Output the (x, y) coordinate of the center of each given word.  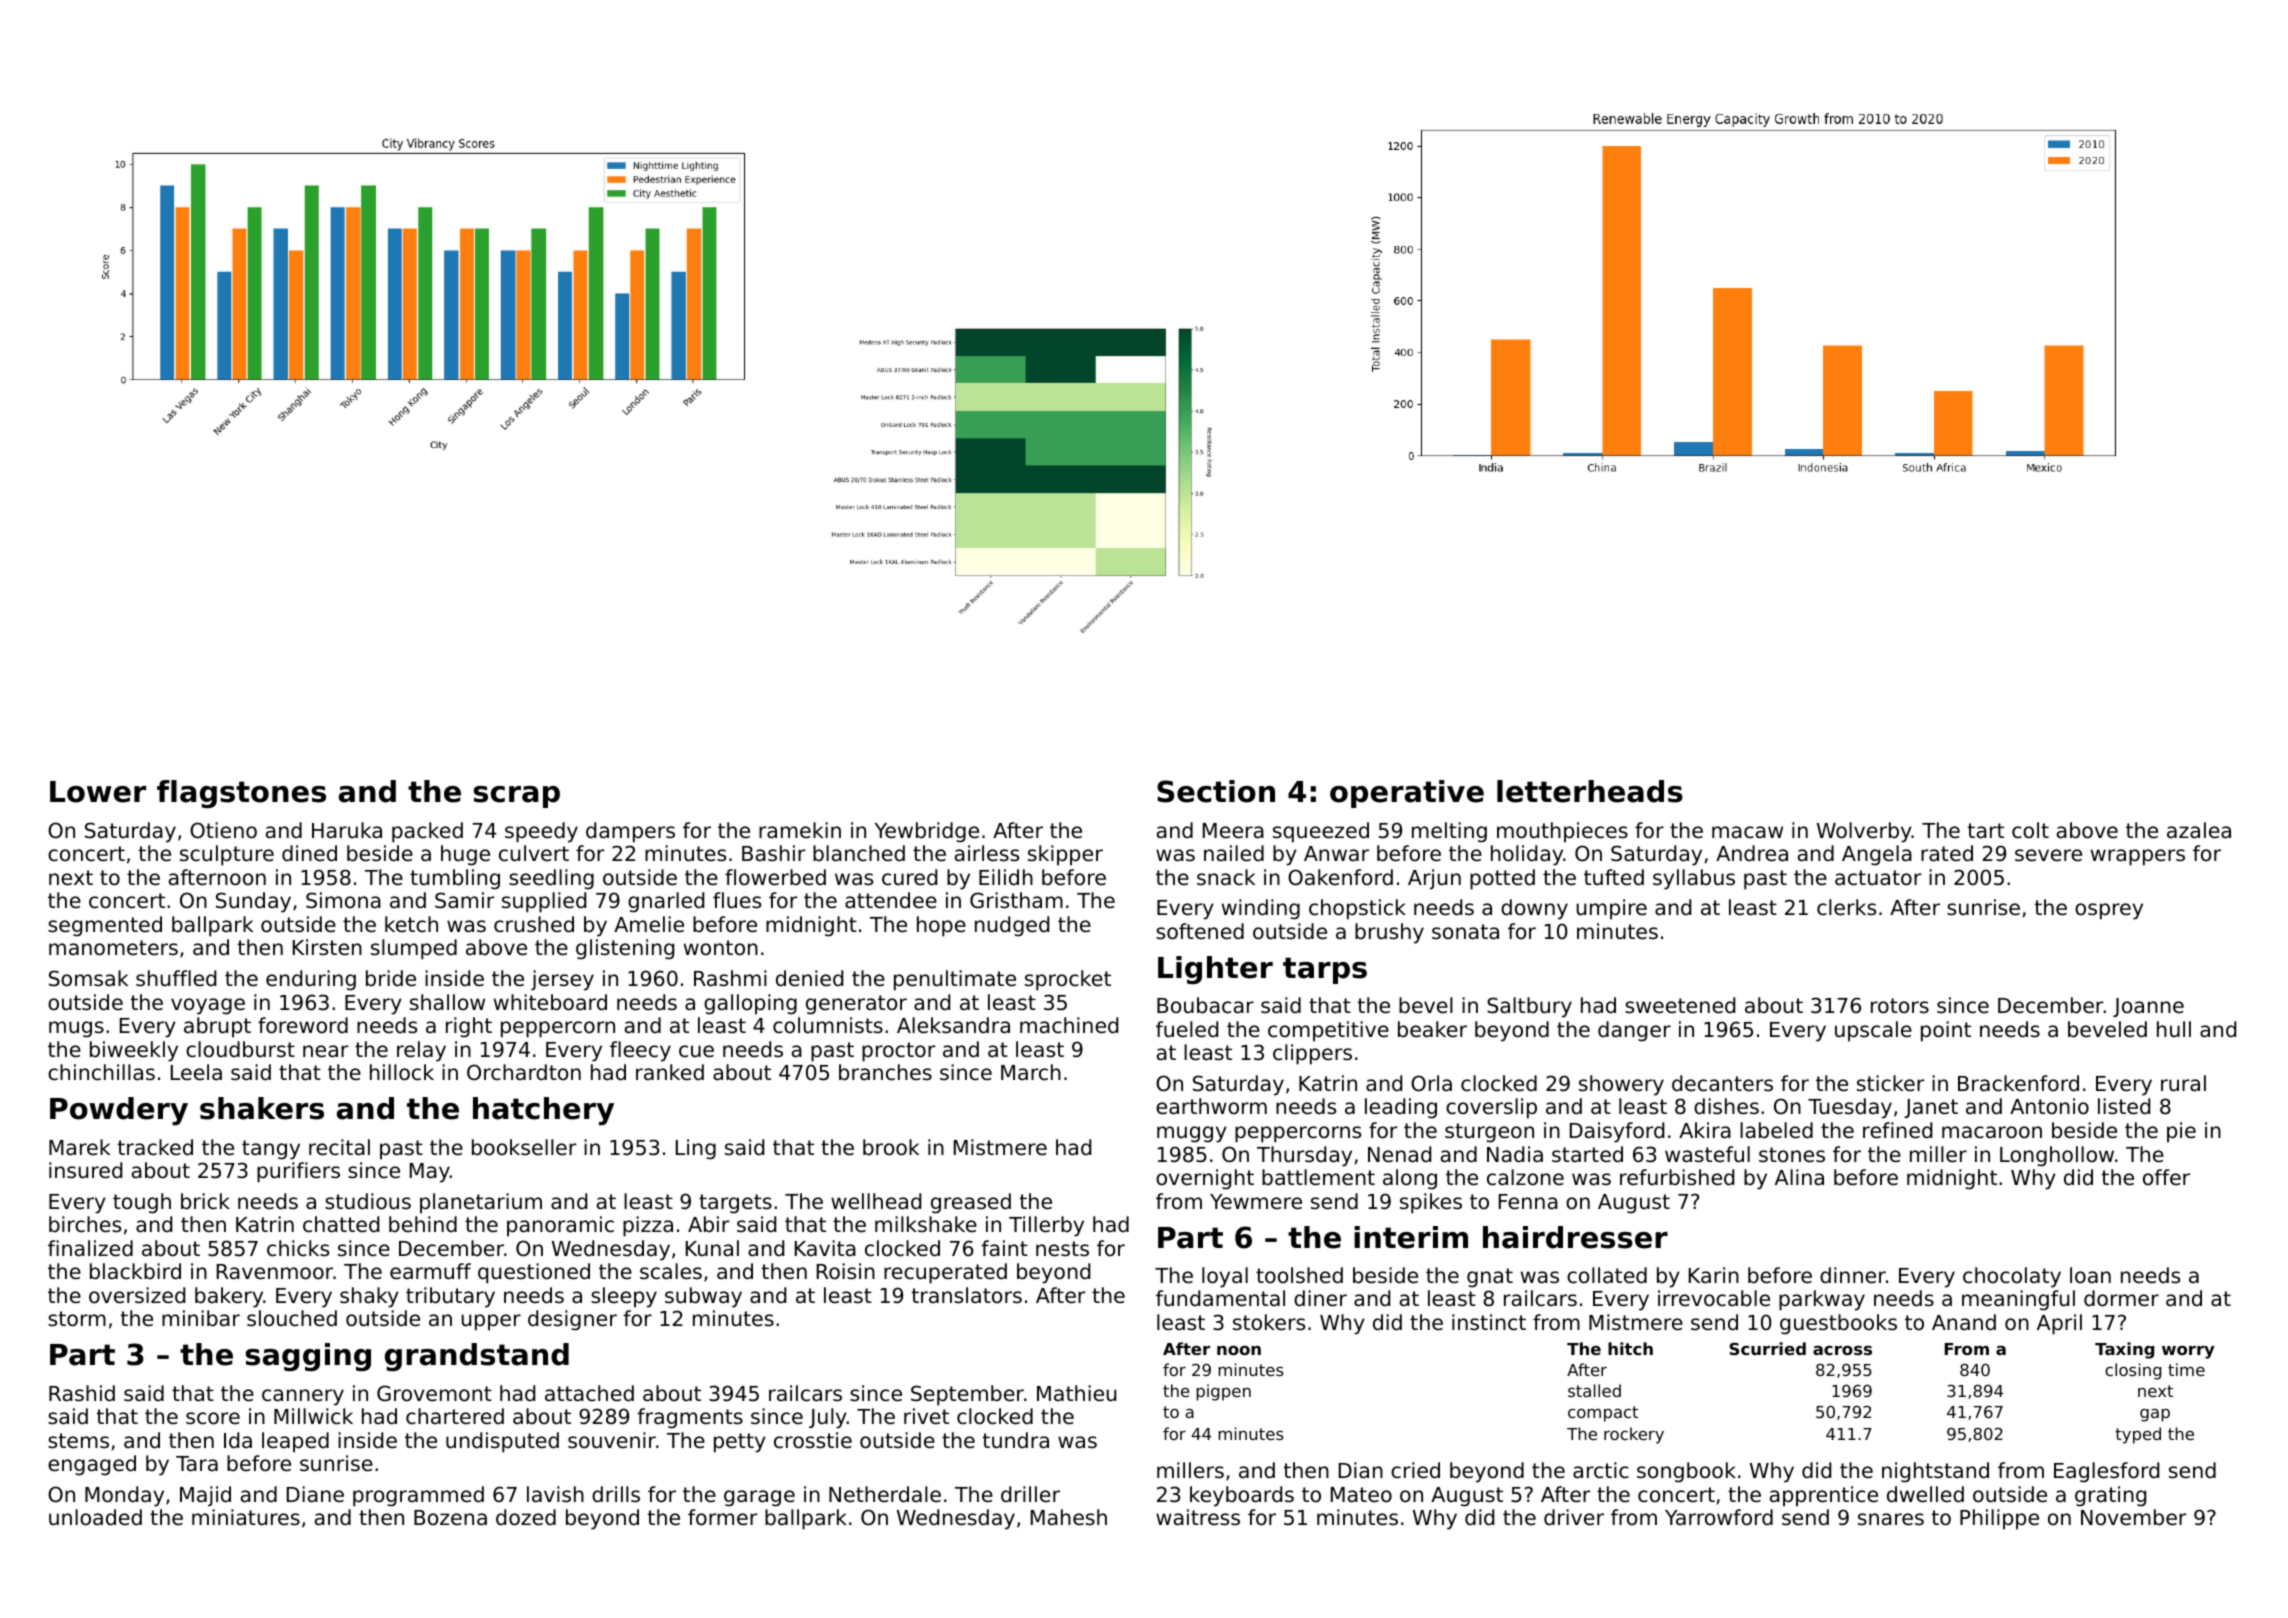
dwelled (1925, 1494)
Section (1216, 791)
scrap (517, 797)
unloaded (95, 1517)
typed (2138, 1435)
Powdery (119, 1111)
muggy (1192, 1134)
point (1946, 1031)
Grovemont (434, 1393)
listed (2124, 1106)
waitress (1198, 1517)
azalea (2199, 830)
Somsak (88, 978)
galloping (750, 1004)
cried (1415, 1470)
